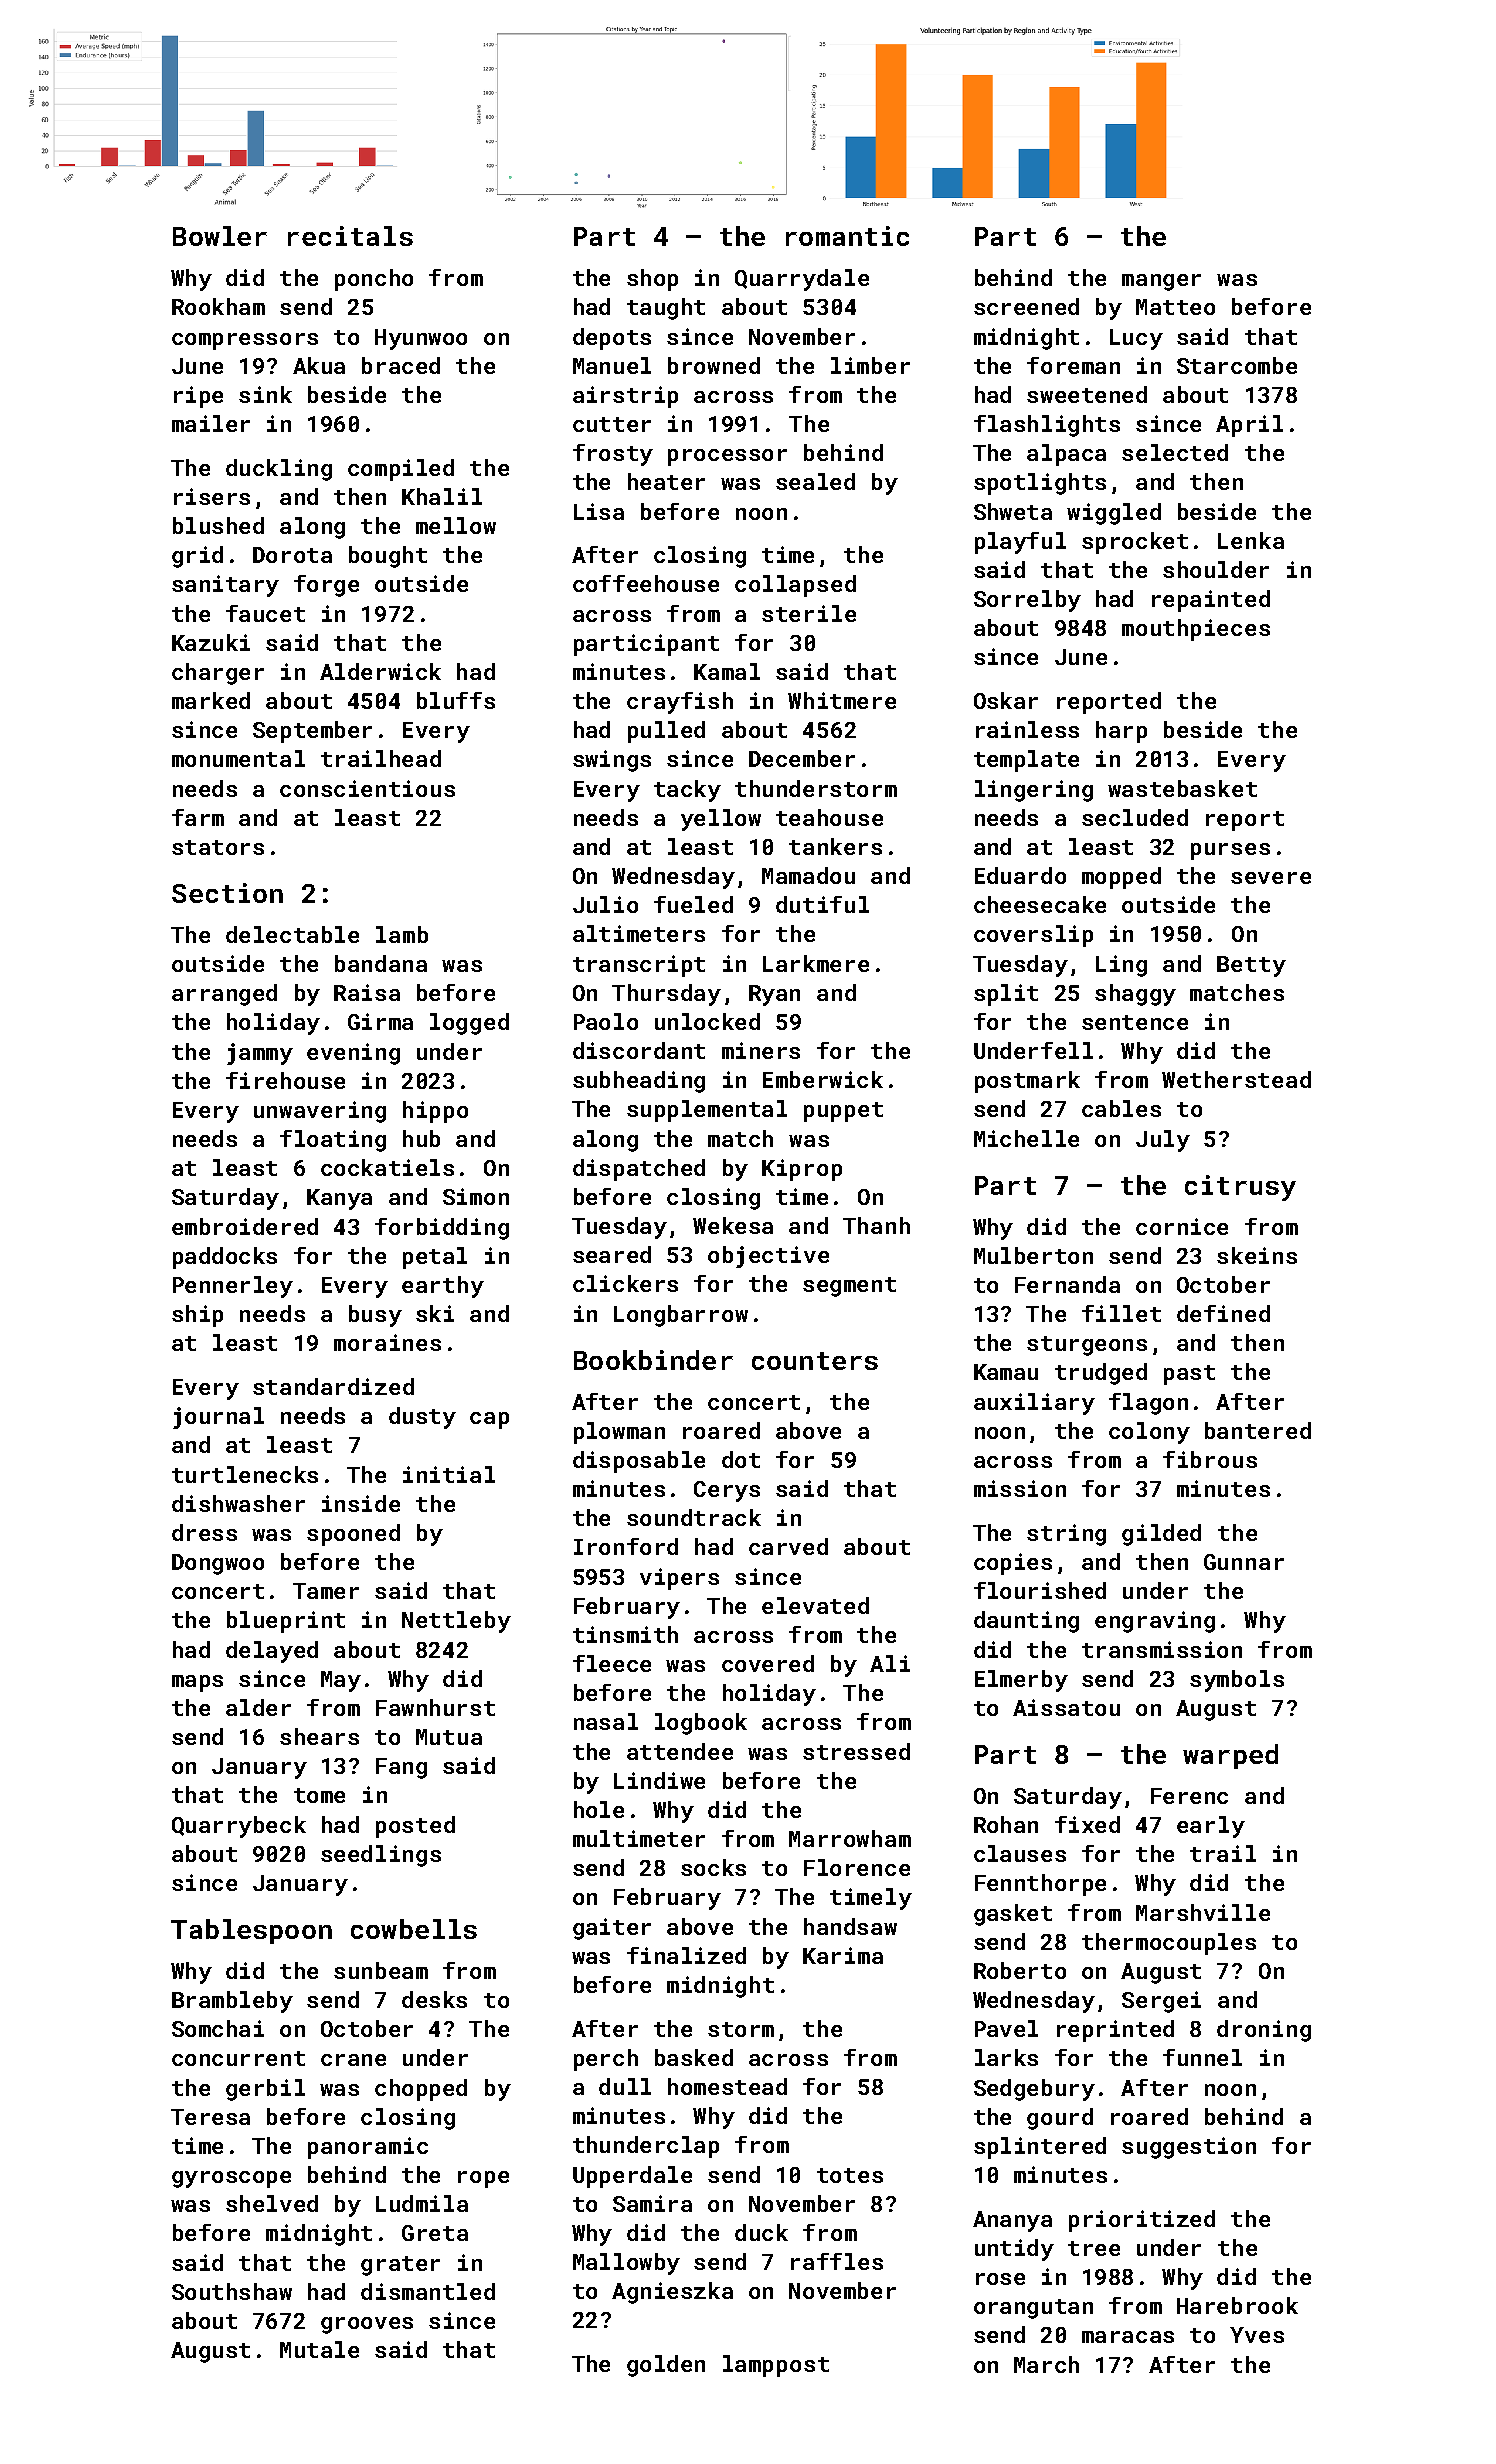 This screenshot has width=1496, height=2464. Describe the element at coordinates (809, 613) in the screenshot. I see `sterile` at that location.
